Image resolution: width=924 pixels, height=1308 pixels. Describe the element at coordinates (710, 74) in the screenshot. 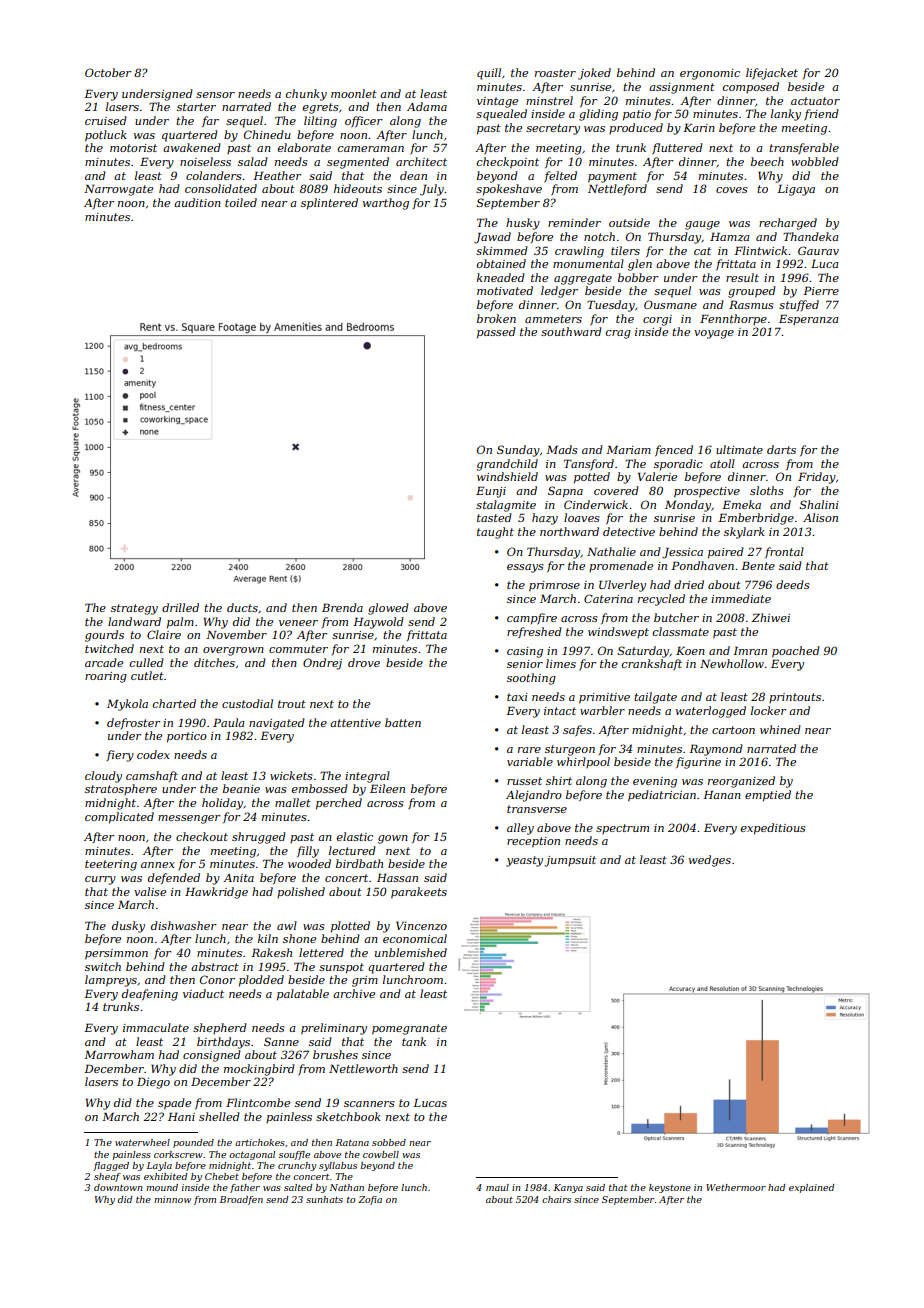

I see `ergonomic` at that location.
